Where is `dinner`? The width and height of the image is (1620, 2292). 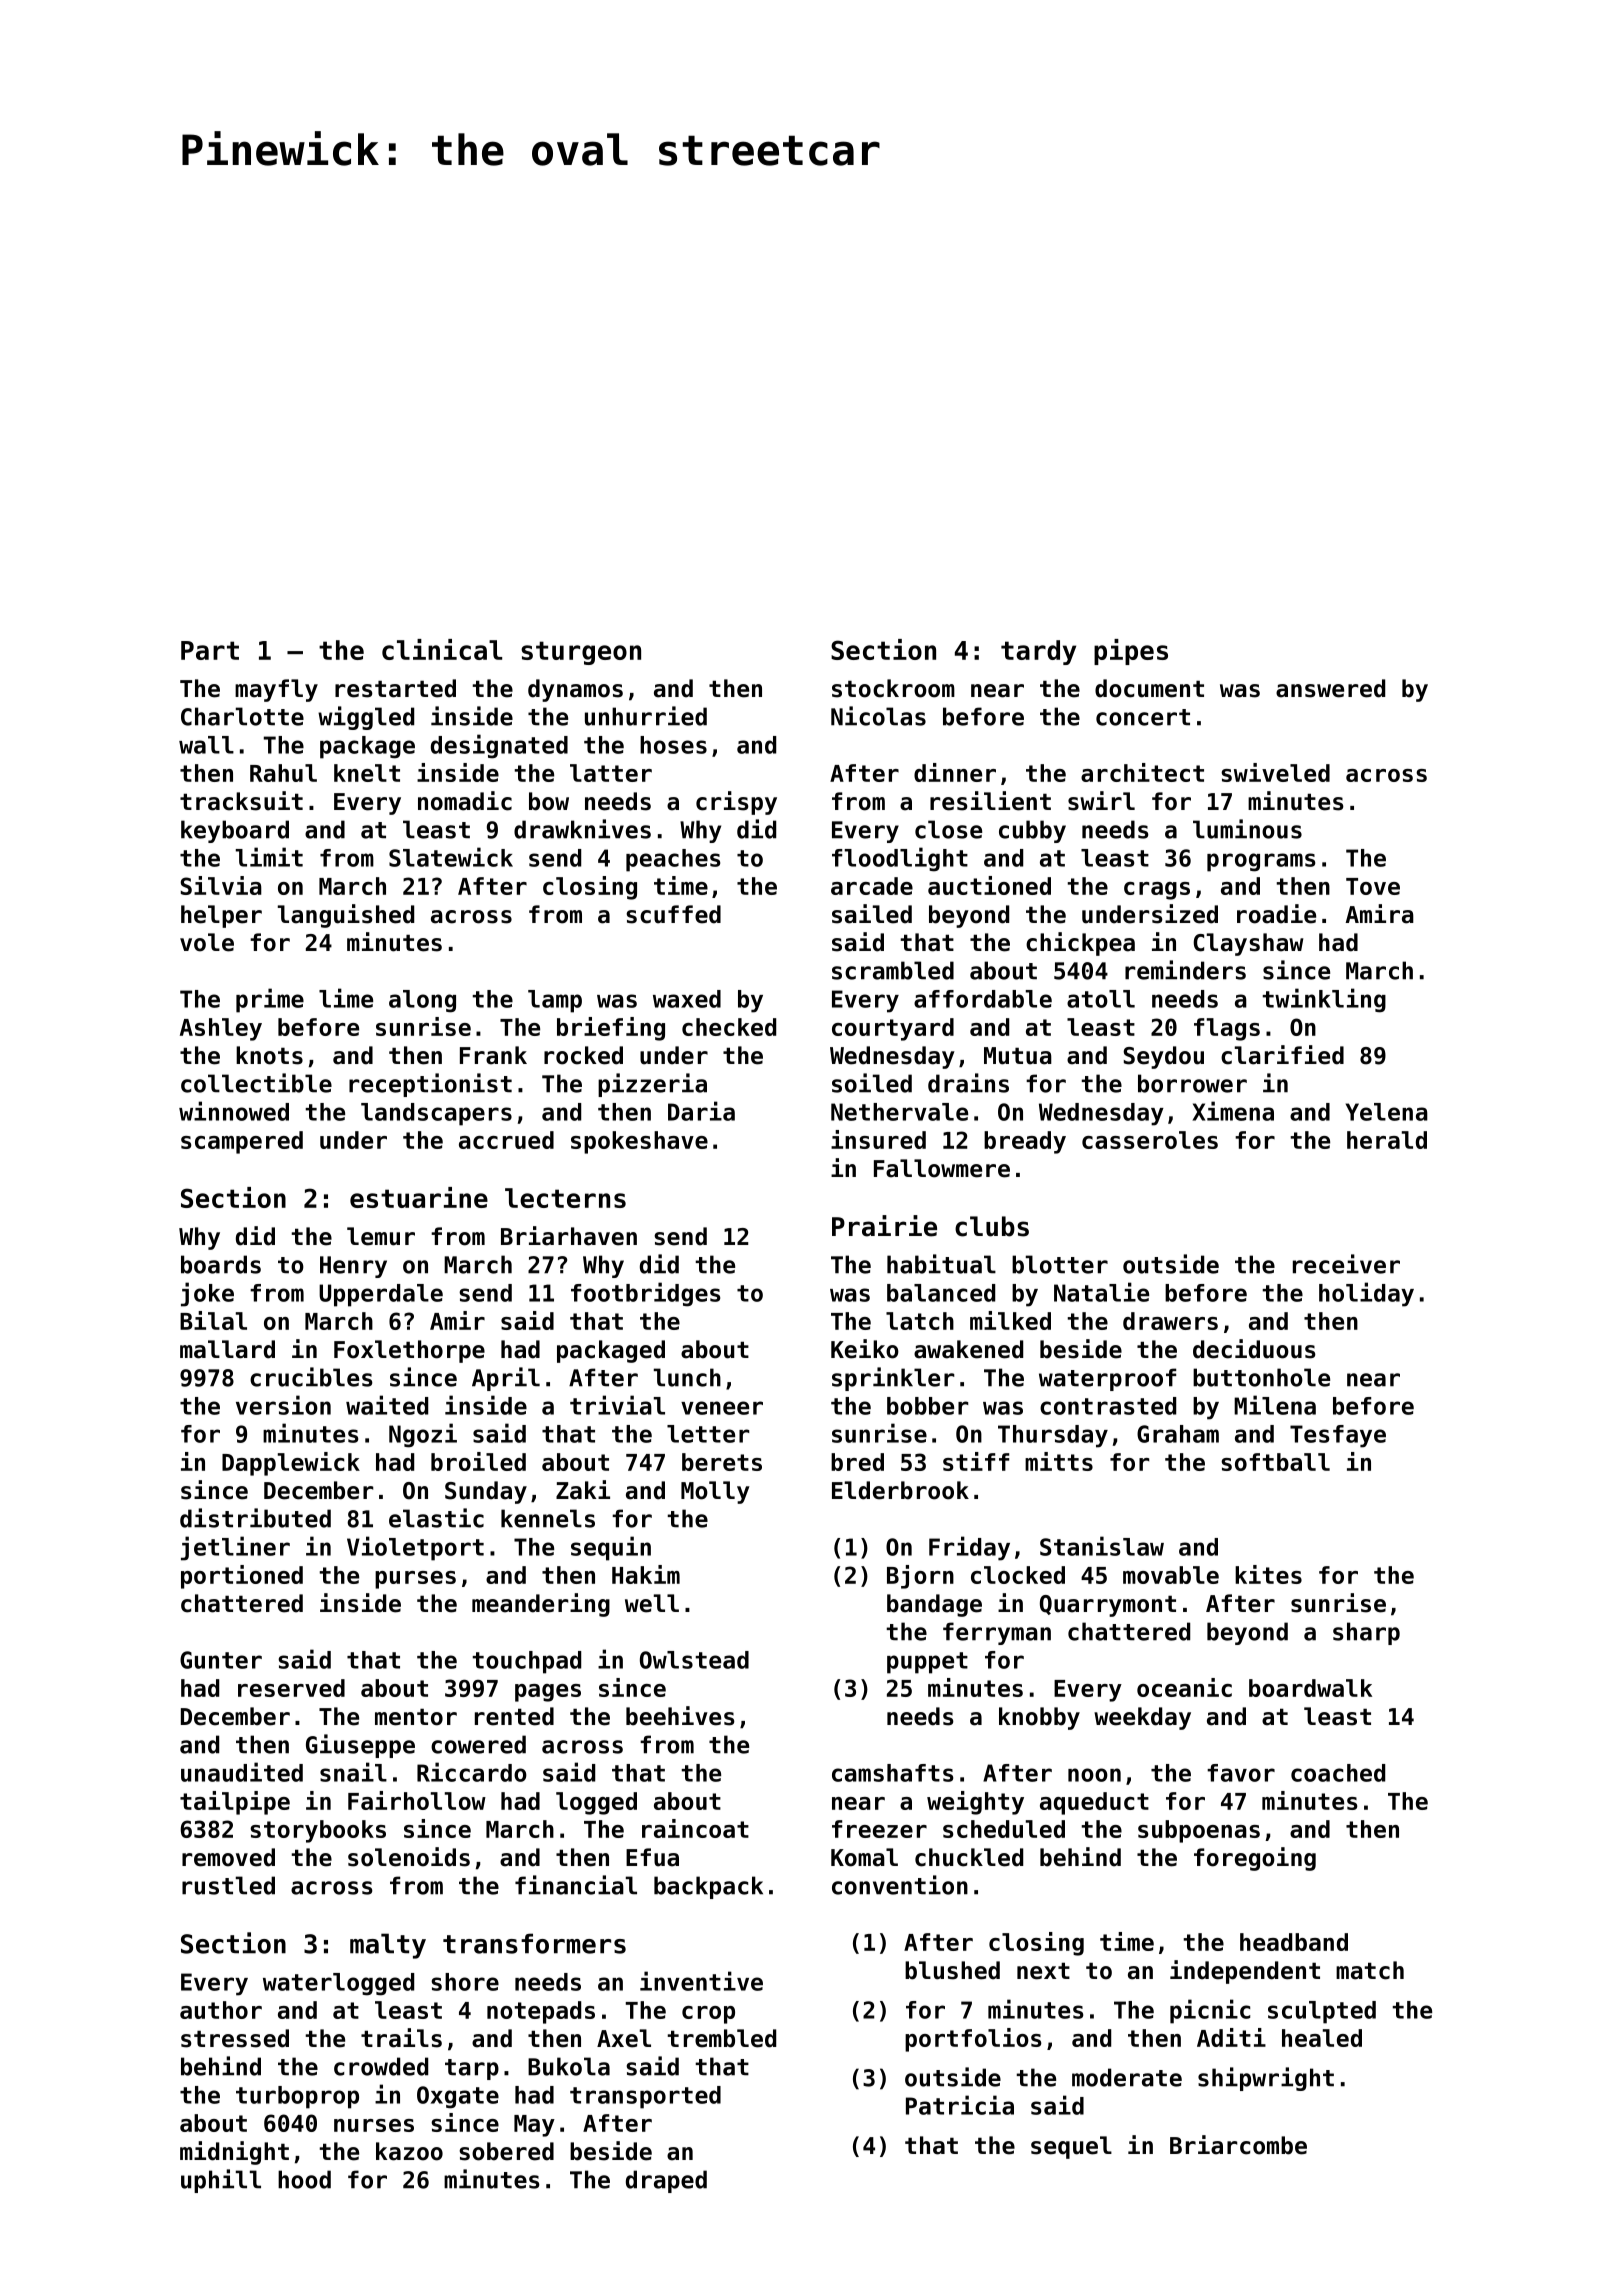 dinner is located at coordinates (955, 772).
